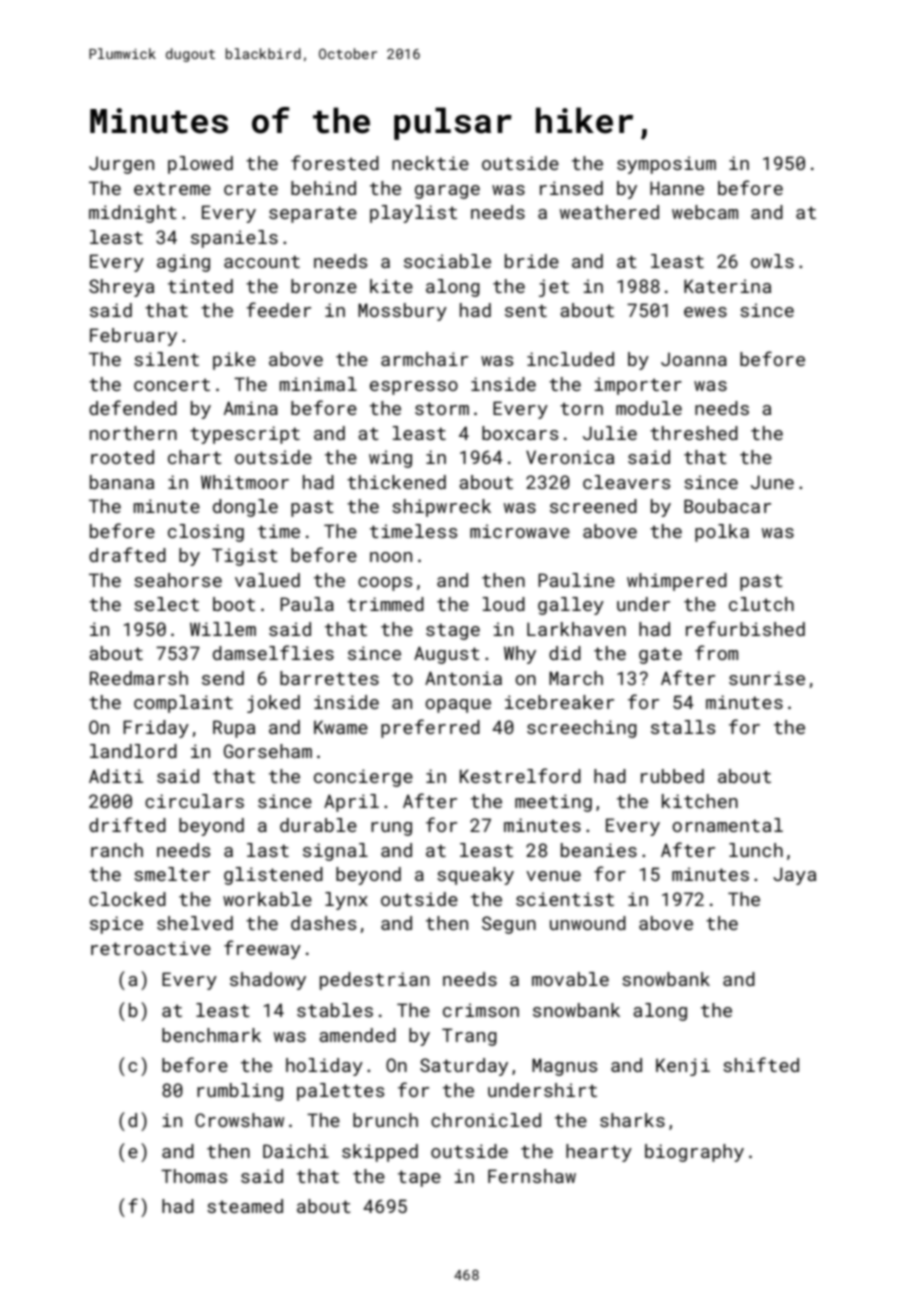  Describe the element at coordinates (363, 778) in the screenshot. I see `concierge` at that location.
